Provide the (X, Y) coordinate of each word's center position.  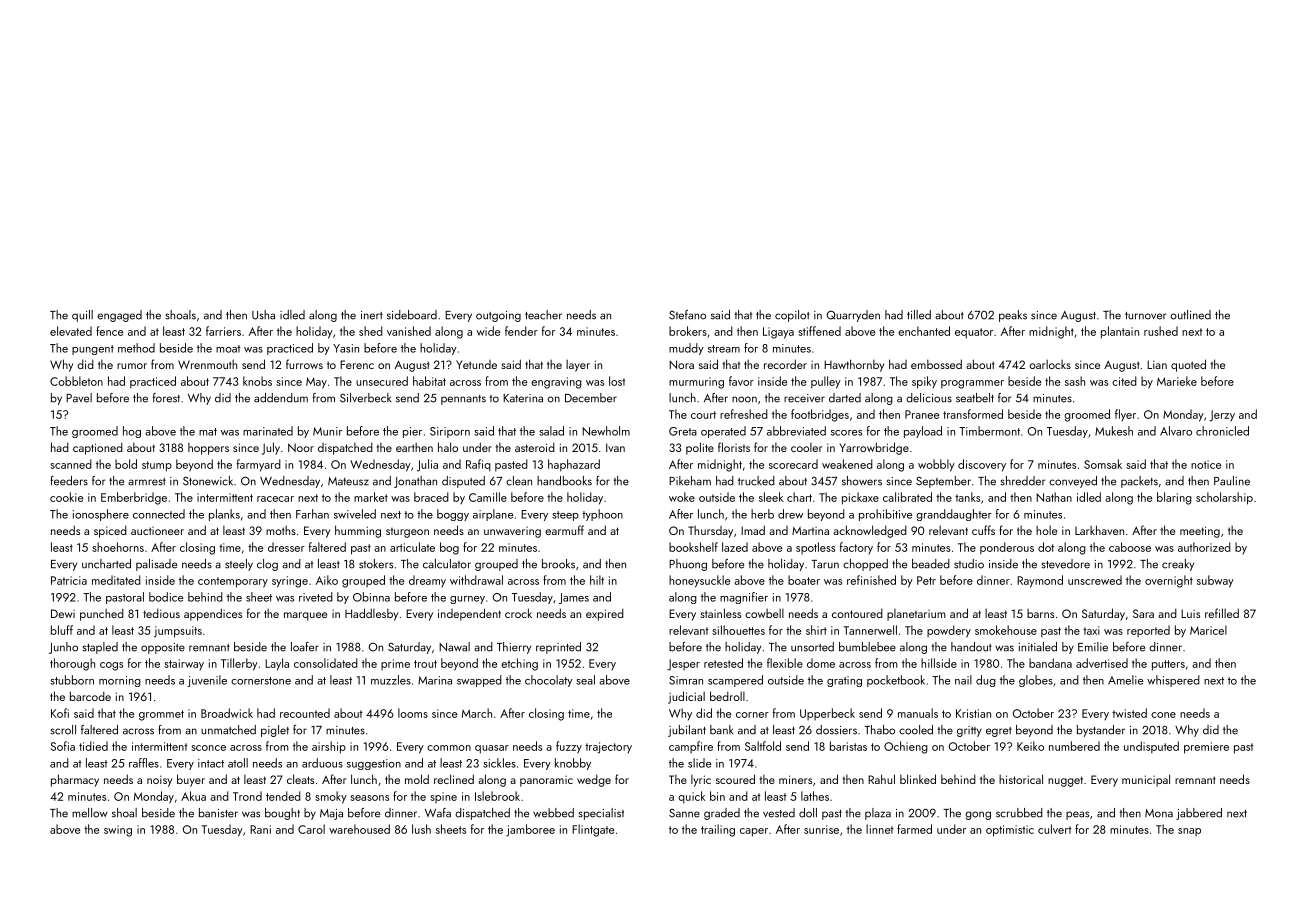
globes (1036, 681)
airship (329, 747)
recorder (785, 364)
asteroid (535, 447)
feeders (69, 481)
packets (1139, 482)
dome (821, 663)
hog (132, 432)
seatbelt (975, 398)
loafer (305, 647)
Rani (260, 829)
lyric (701, 781)
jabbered (1199, 814)
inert (372, 315)
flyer (1125, 415)
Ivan (615, 447)
